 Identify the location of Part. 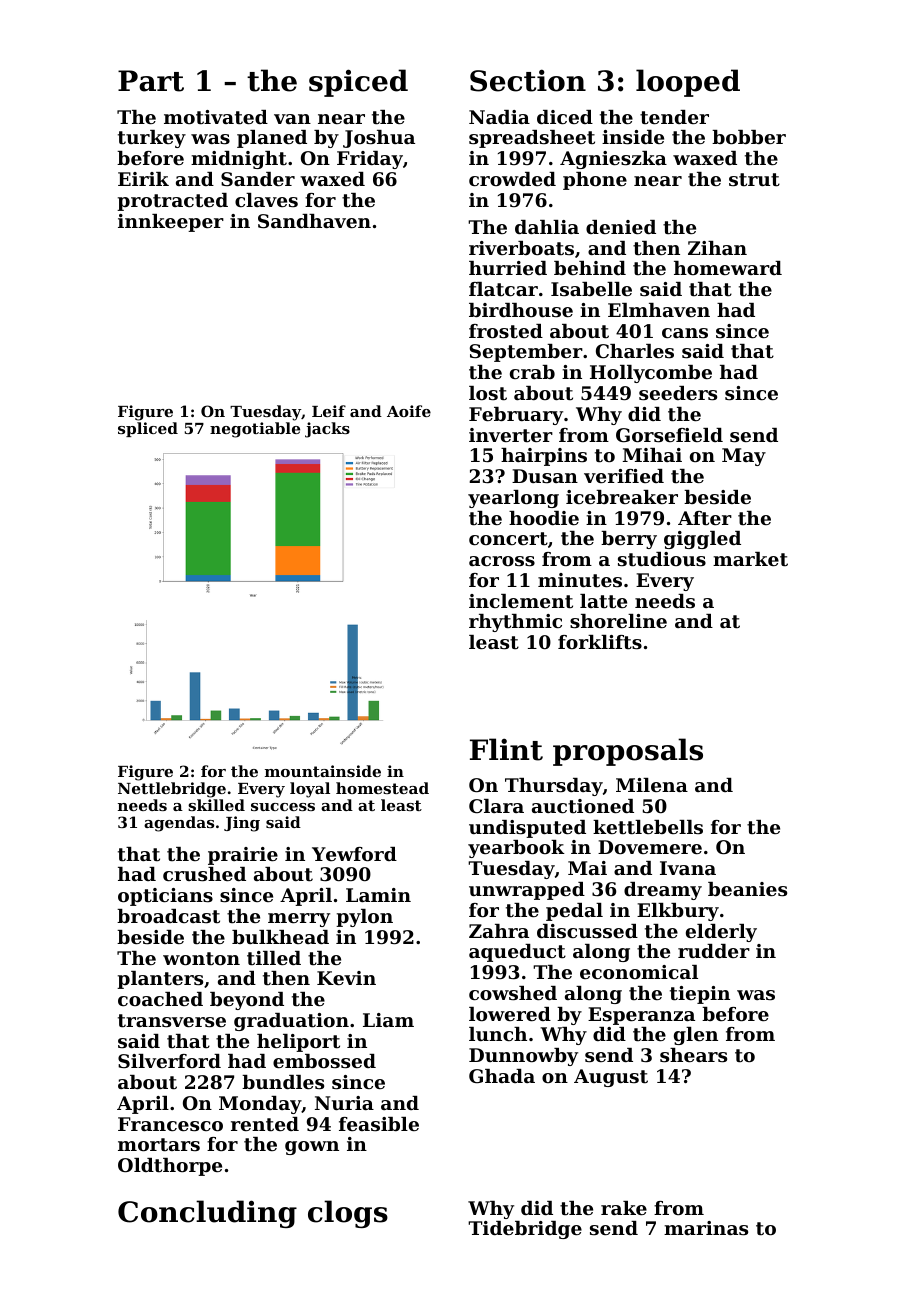
(151, 81).
